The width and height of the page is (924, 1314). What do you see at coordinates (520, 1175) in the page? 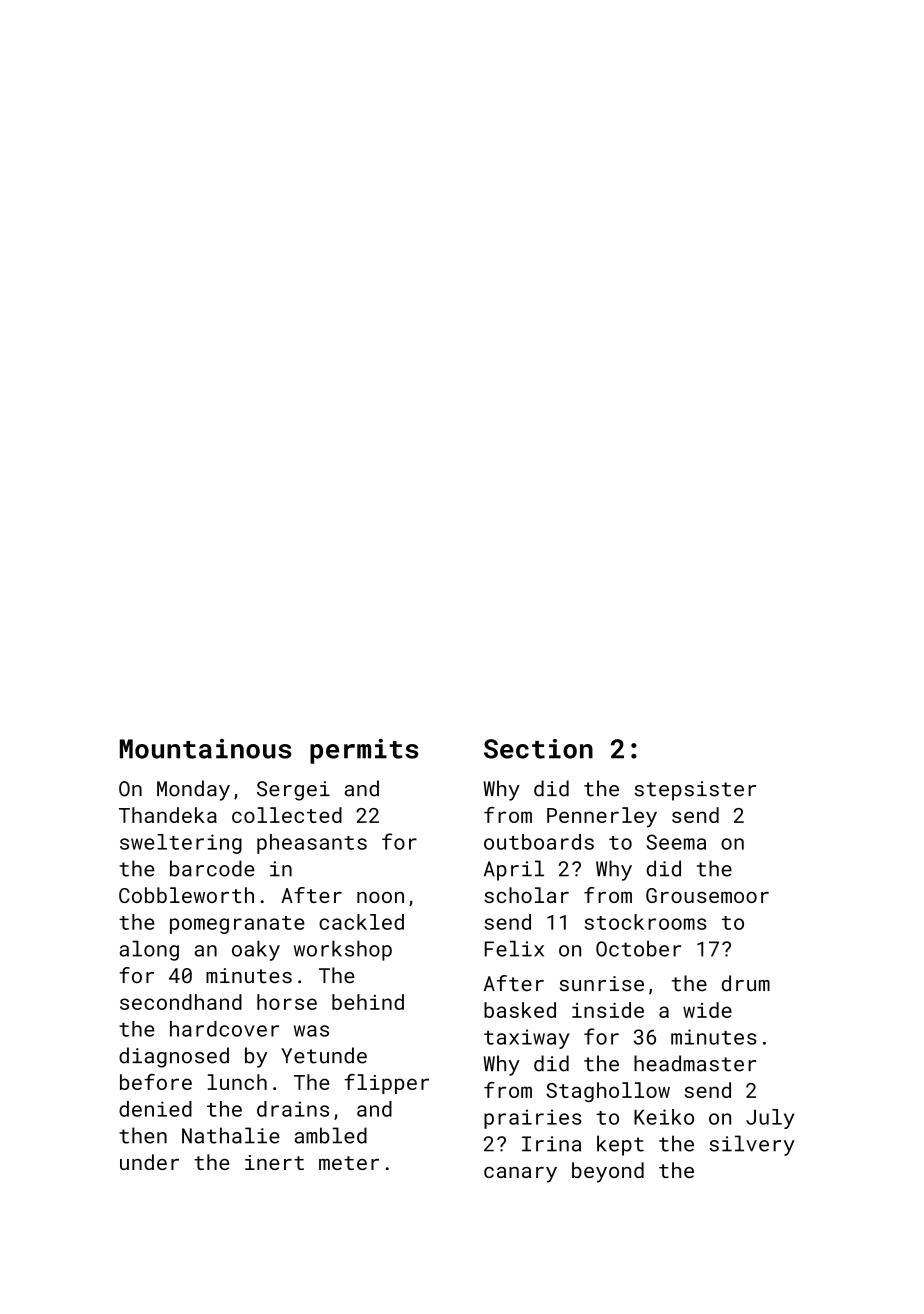
I see `canary` at bounding box center [520, 1175].
